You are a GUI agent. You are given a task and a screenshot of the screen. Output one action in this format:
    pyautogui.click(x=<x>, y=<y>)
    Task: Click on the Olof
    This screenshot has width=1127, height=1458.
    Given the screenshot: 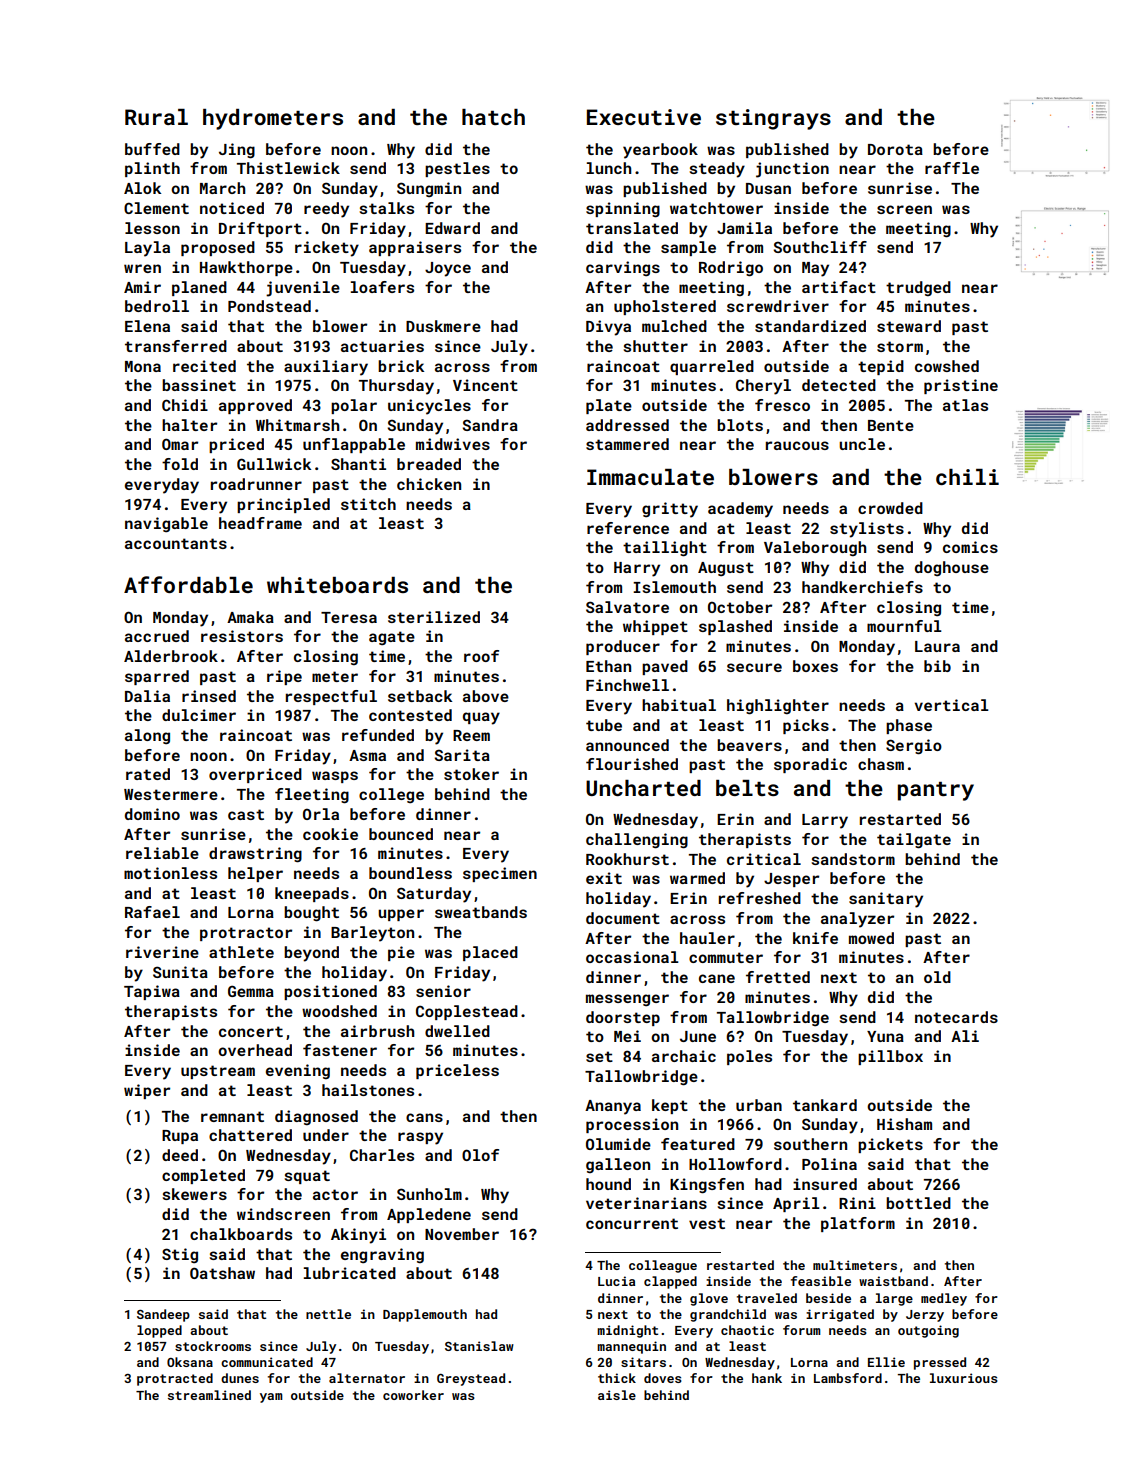 What is the action you would take?
    pyautogui.click(x=480, y=1155)
